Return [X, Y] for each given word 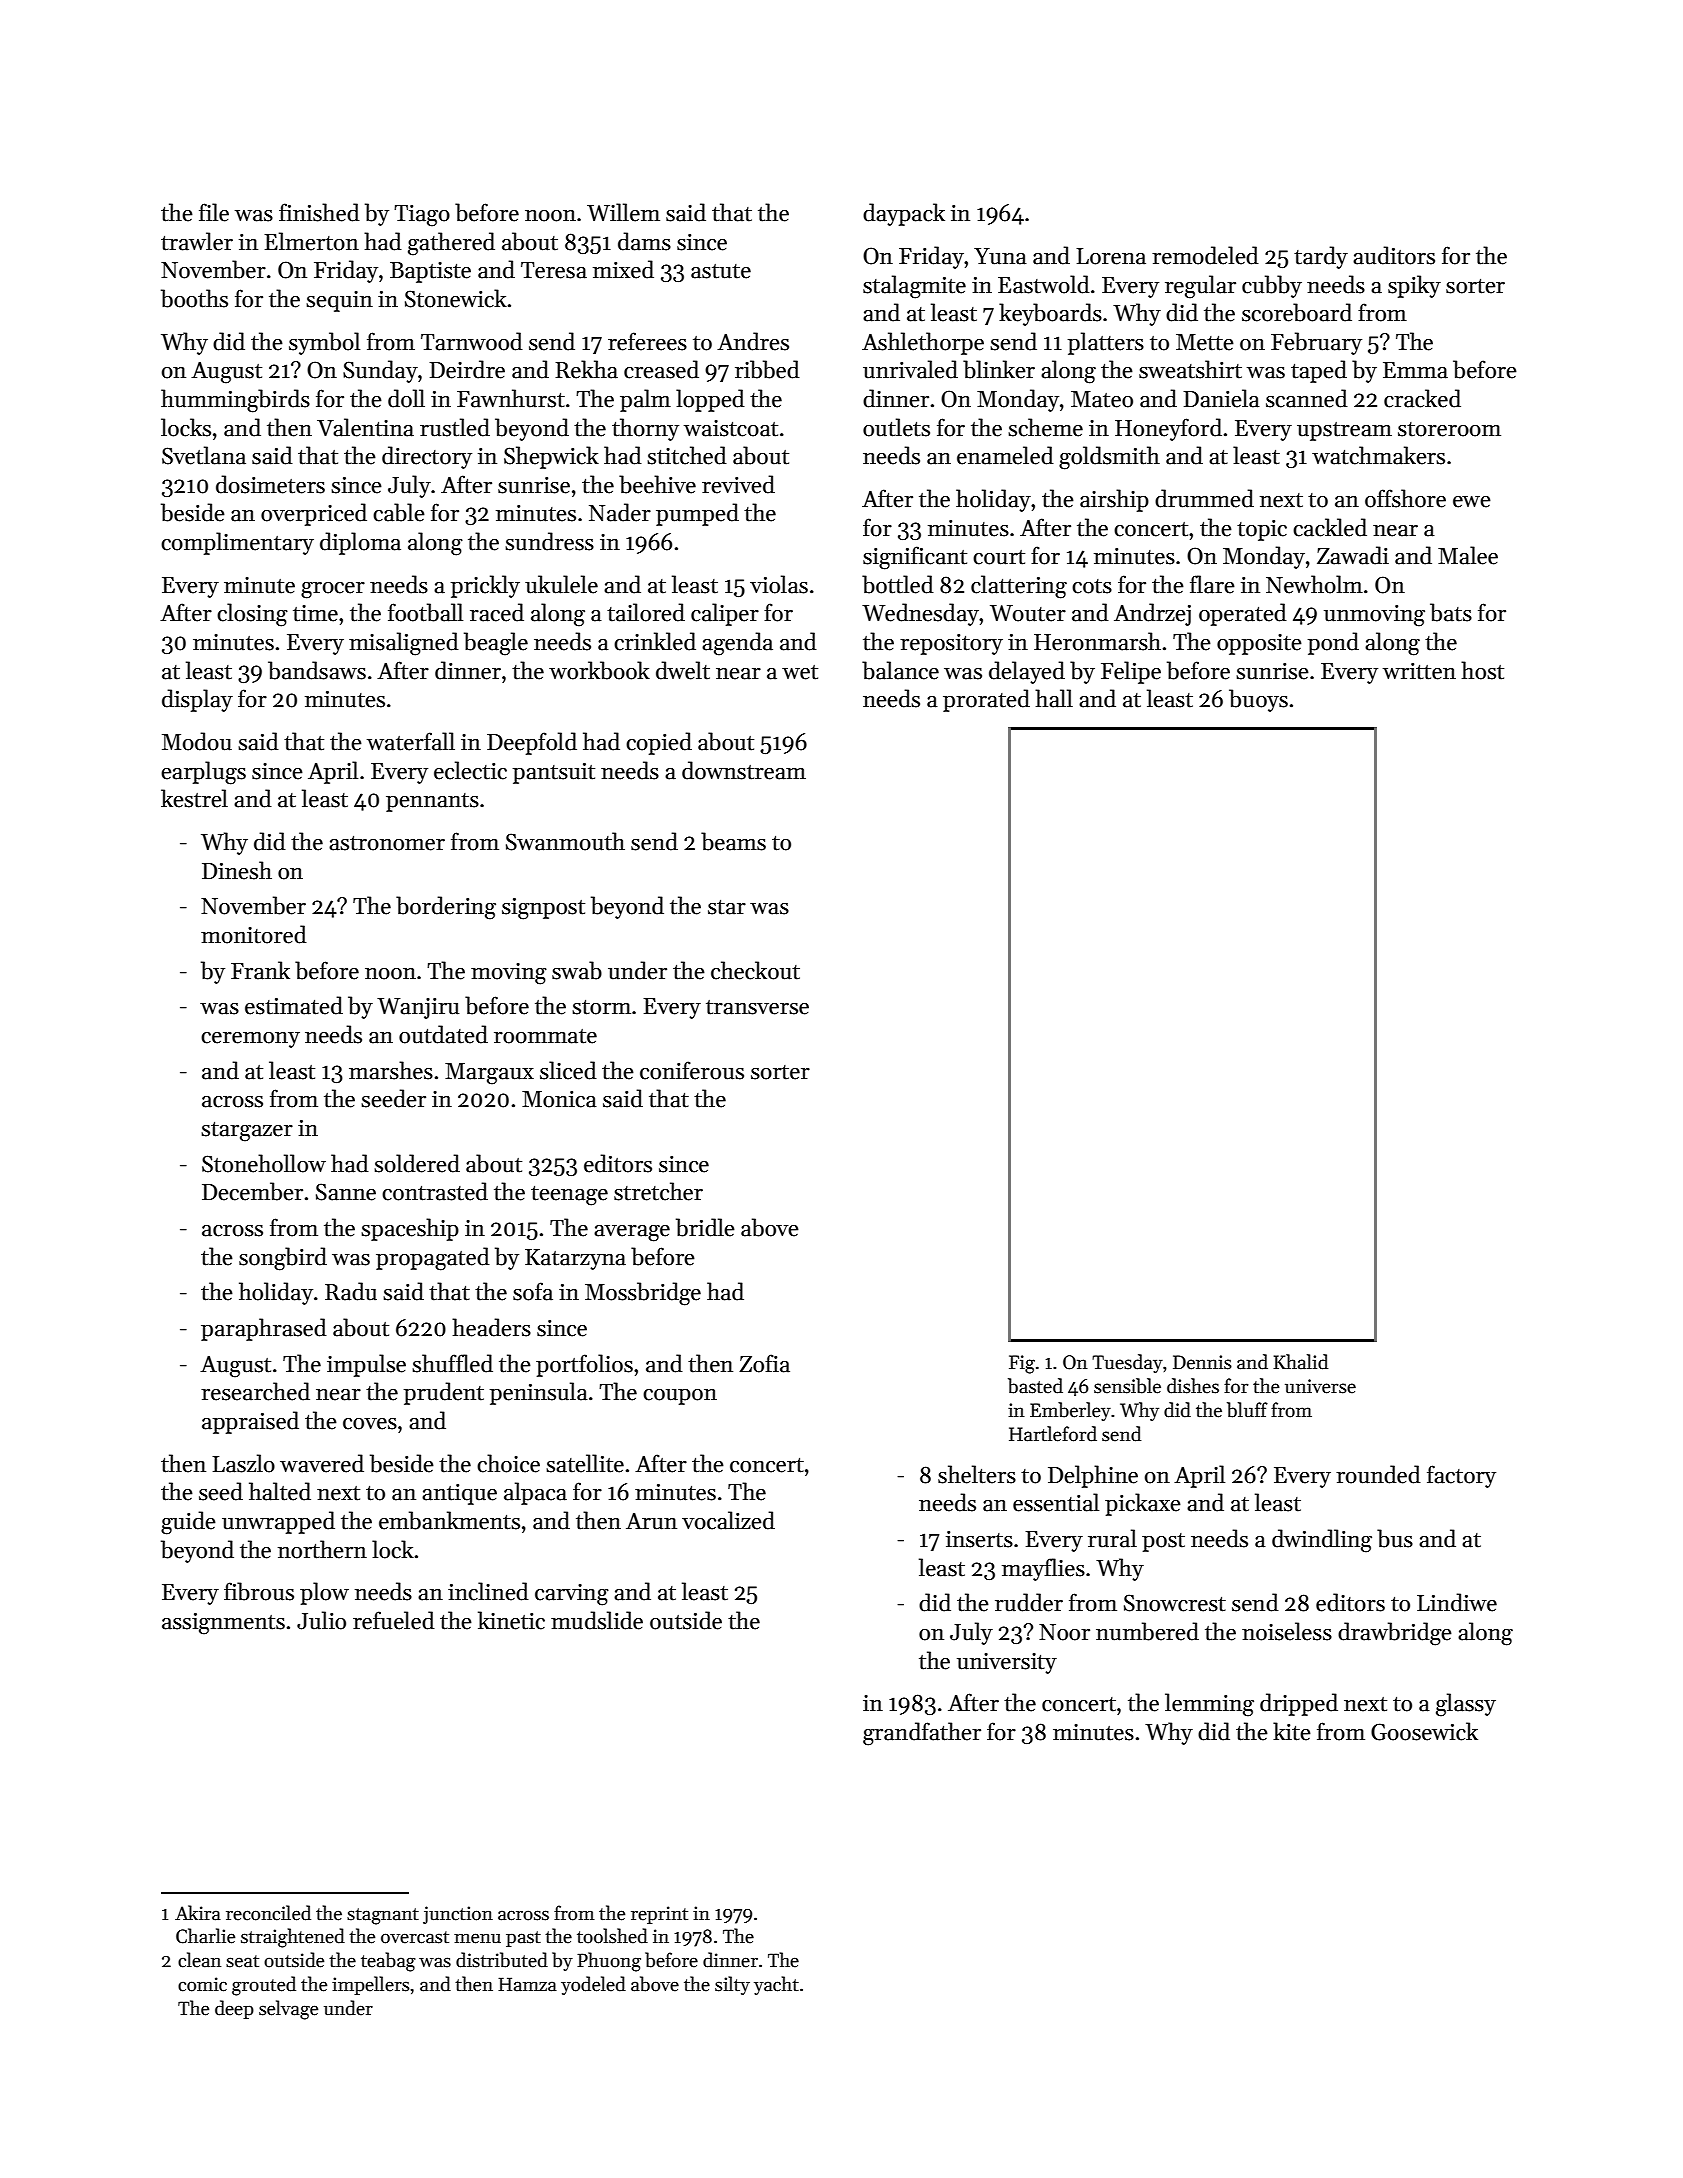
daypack [904, 214]
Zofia [764, 1363]
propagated [433, 1259]
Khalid [1300, 1362]
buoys [1258, 700]
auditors [1394, 255]
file [214, 212]
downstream [744, 770]
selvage [288, 2010]
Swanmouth [565, 841]
